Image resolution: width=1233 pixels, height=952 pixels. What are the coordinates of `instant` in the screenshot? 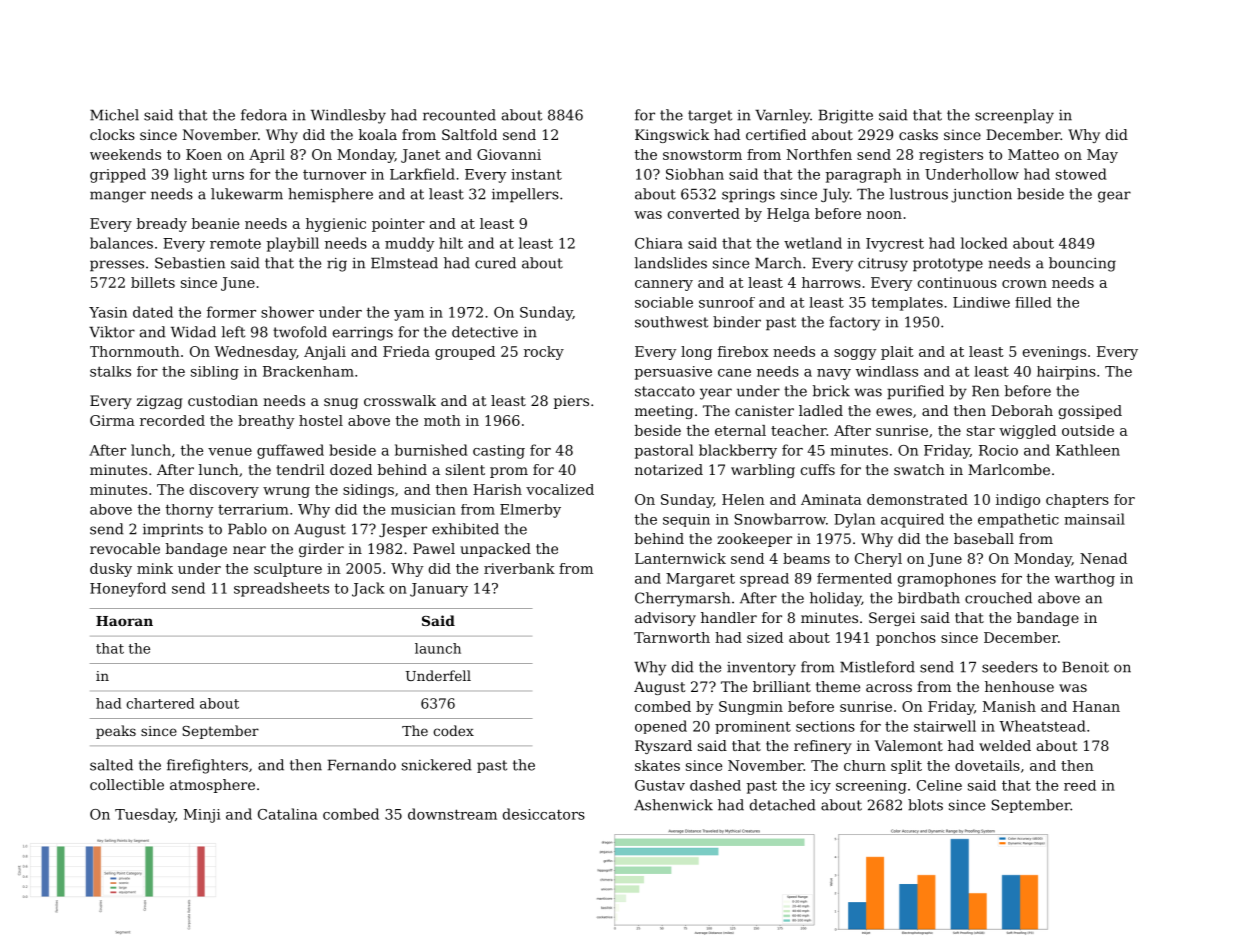 It's located at (536, 174).
